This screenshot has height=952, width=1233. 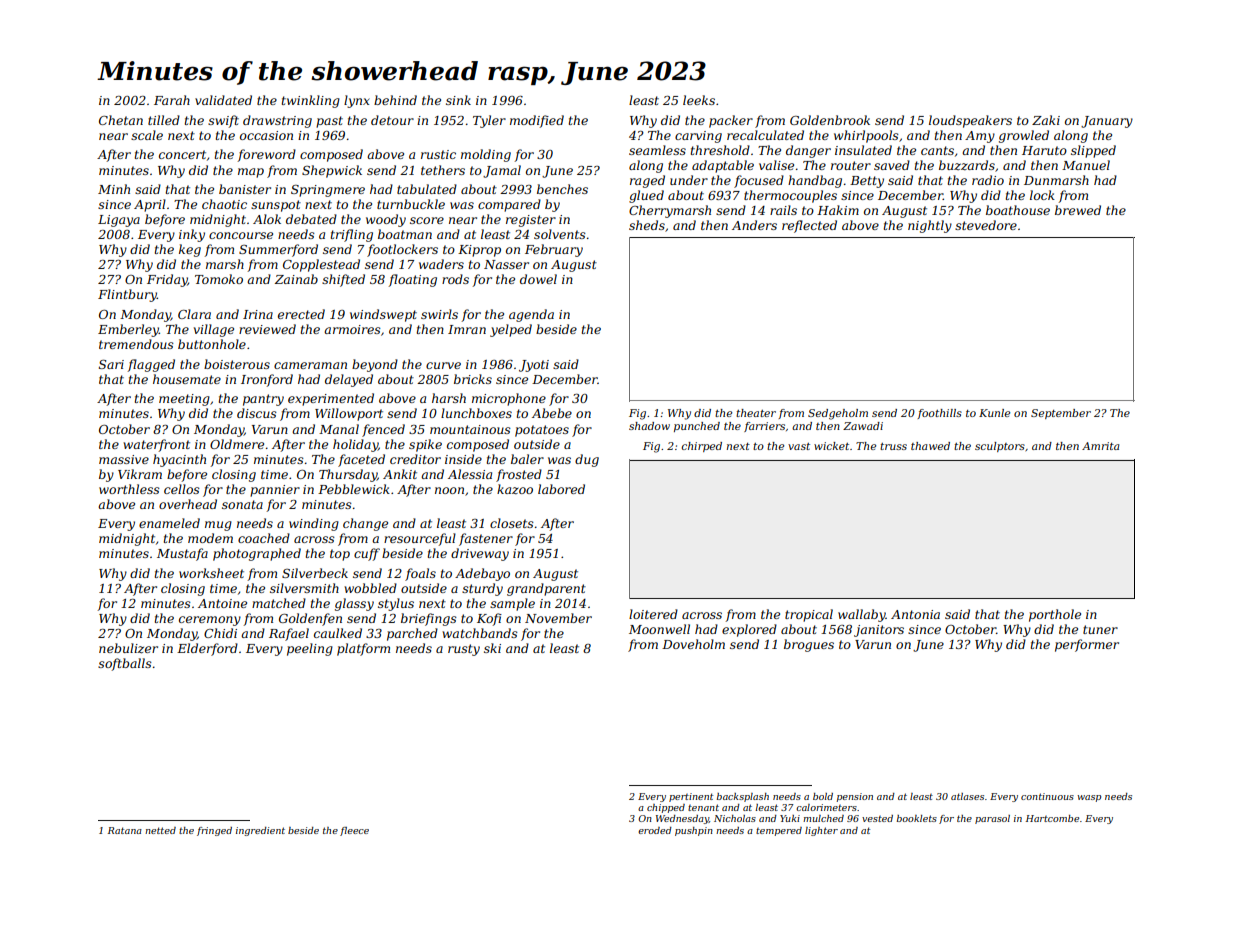 What do you see at coordinates (930, 226) in the screenshot?
I see `nightly` at bounding box center [930, 226].
